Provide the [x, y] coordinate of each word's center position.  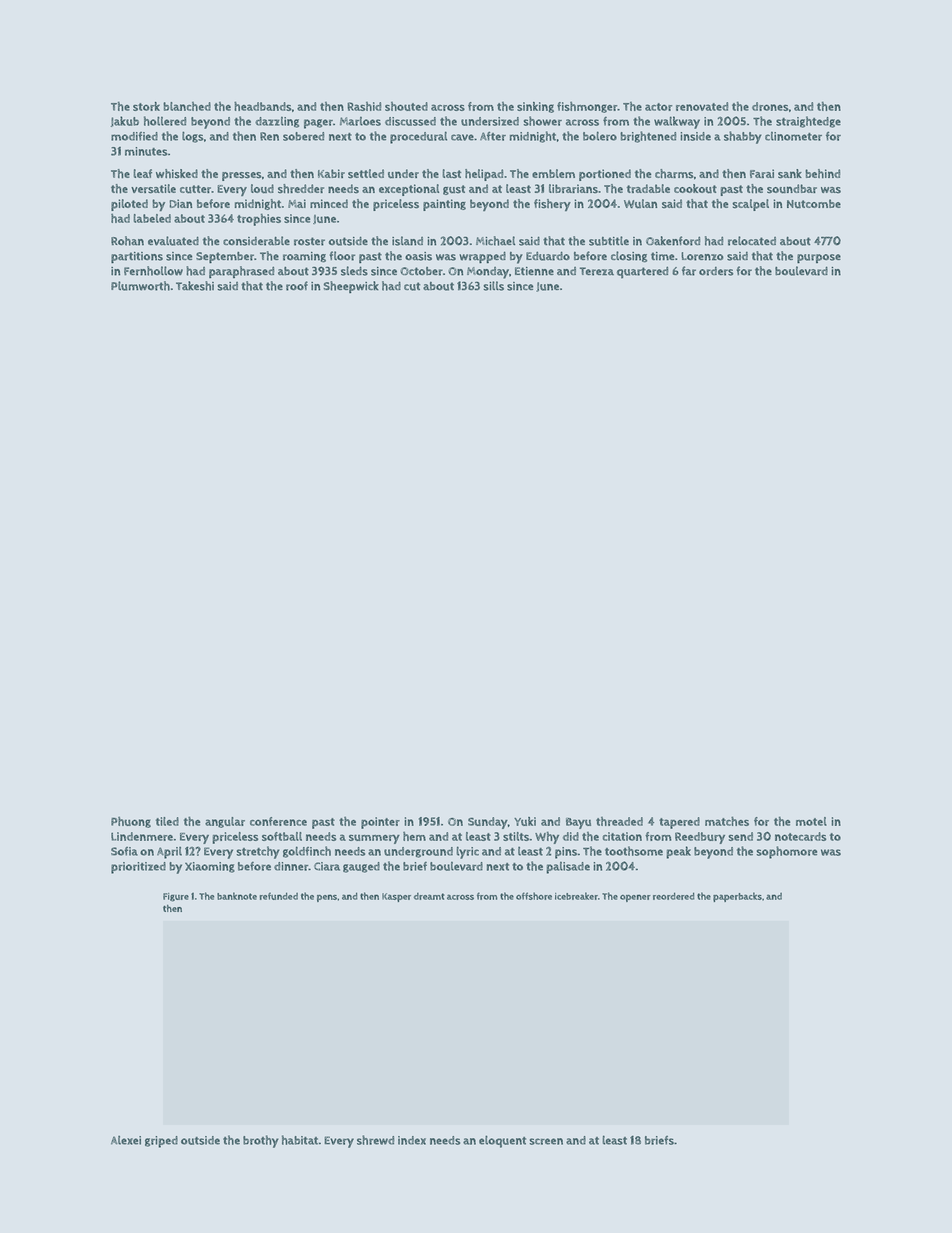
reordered [674, 896]
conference [278, 821]
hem [414, 836]
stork [146, 106]
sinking [535, 107]
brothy [261, 1141]
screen [546, 1141]
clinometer [793, 136]
